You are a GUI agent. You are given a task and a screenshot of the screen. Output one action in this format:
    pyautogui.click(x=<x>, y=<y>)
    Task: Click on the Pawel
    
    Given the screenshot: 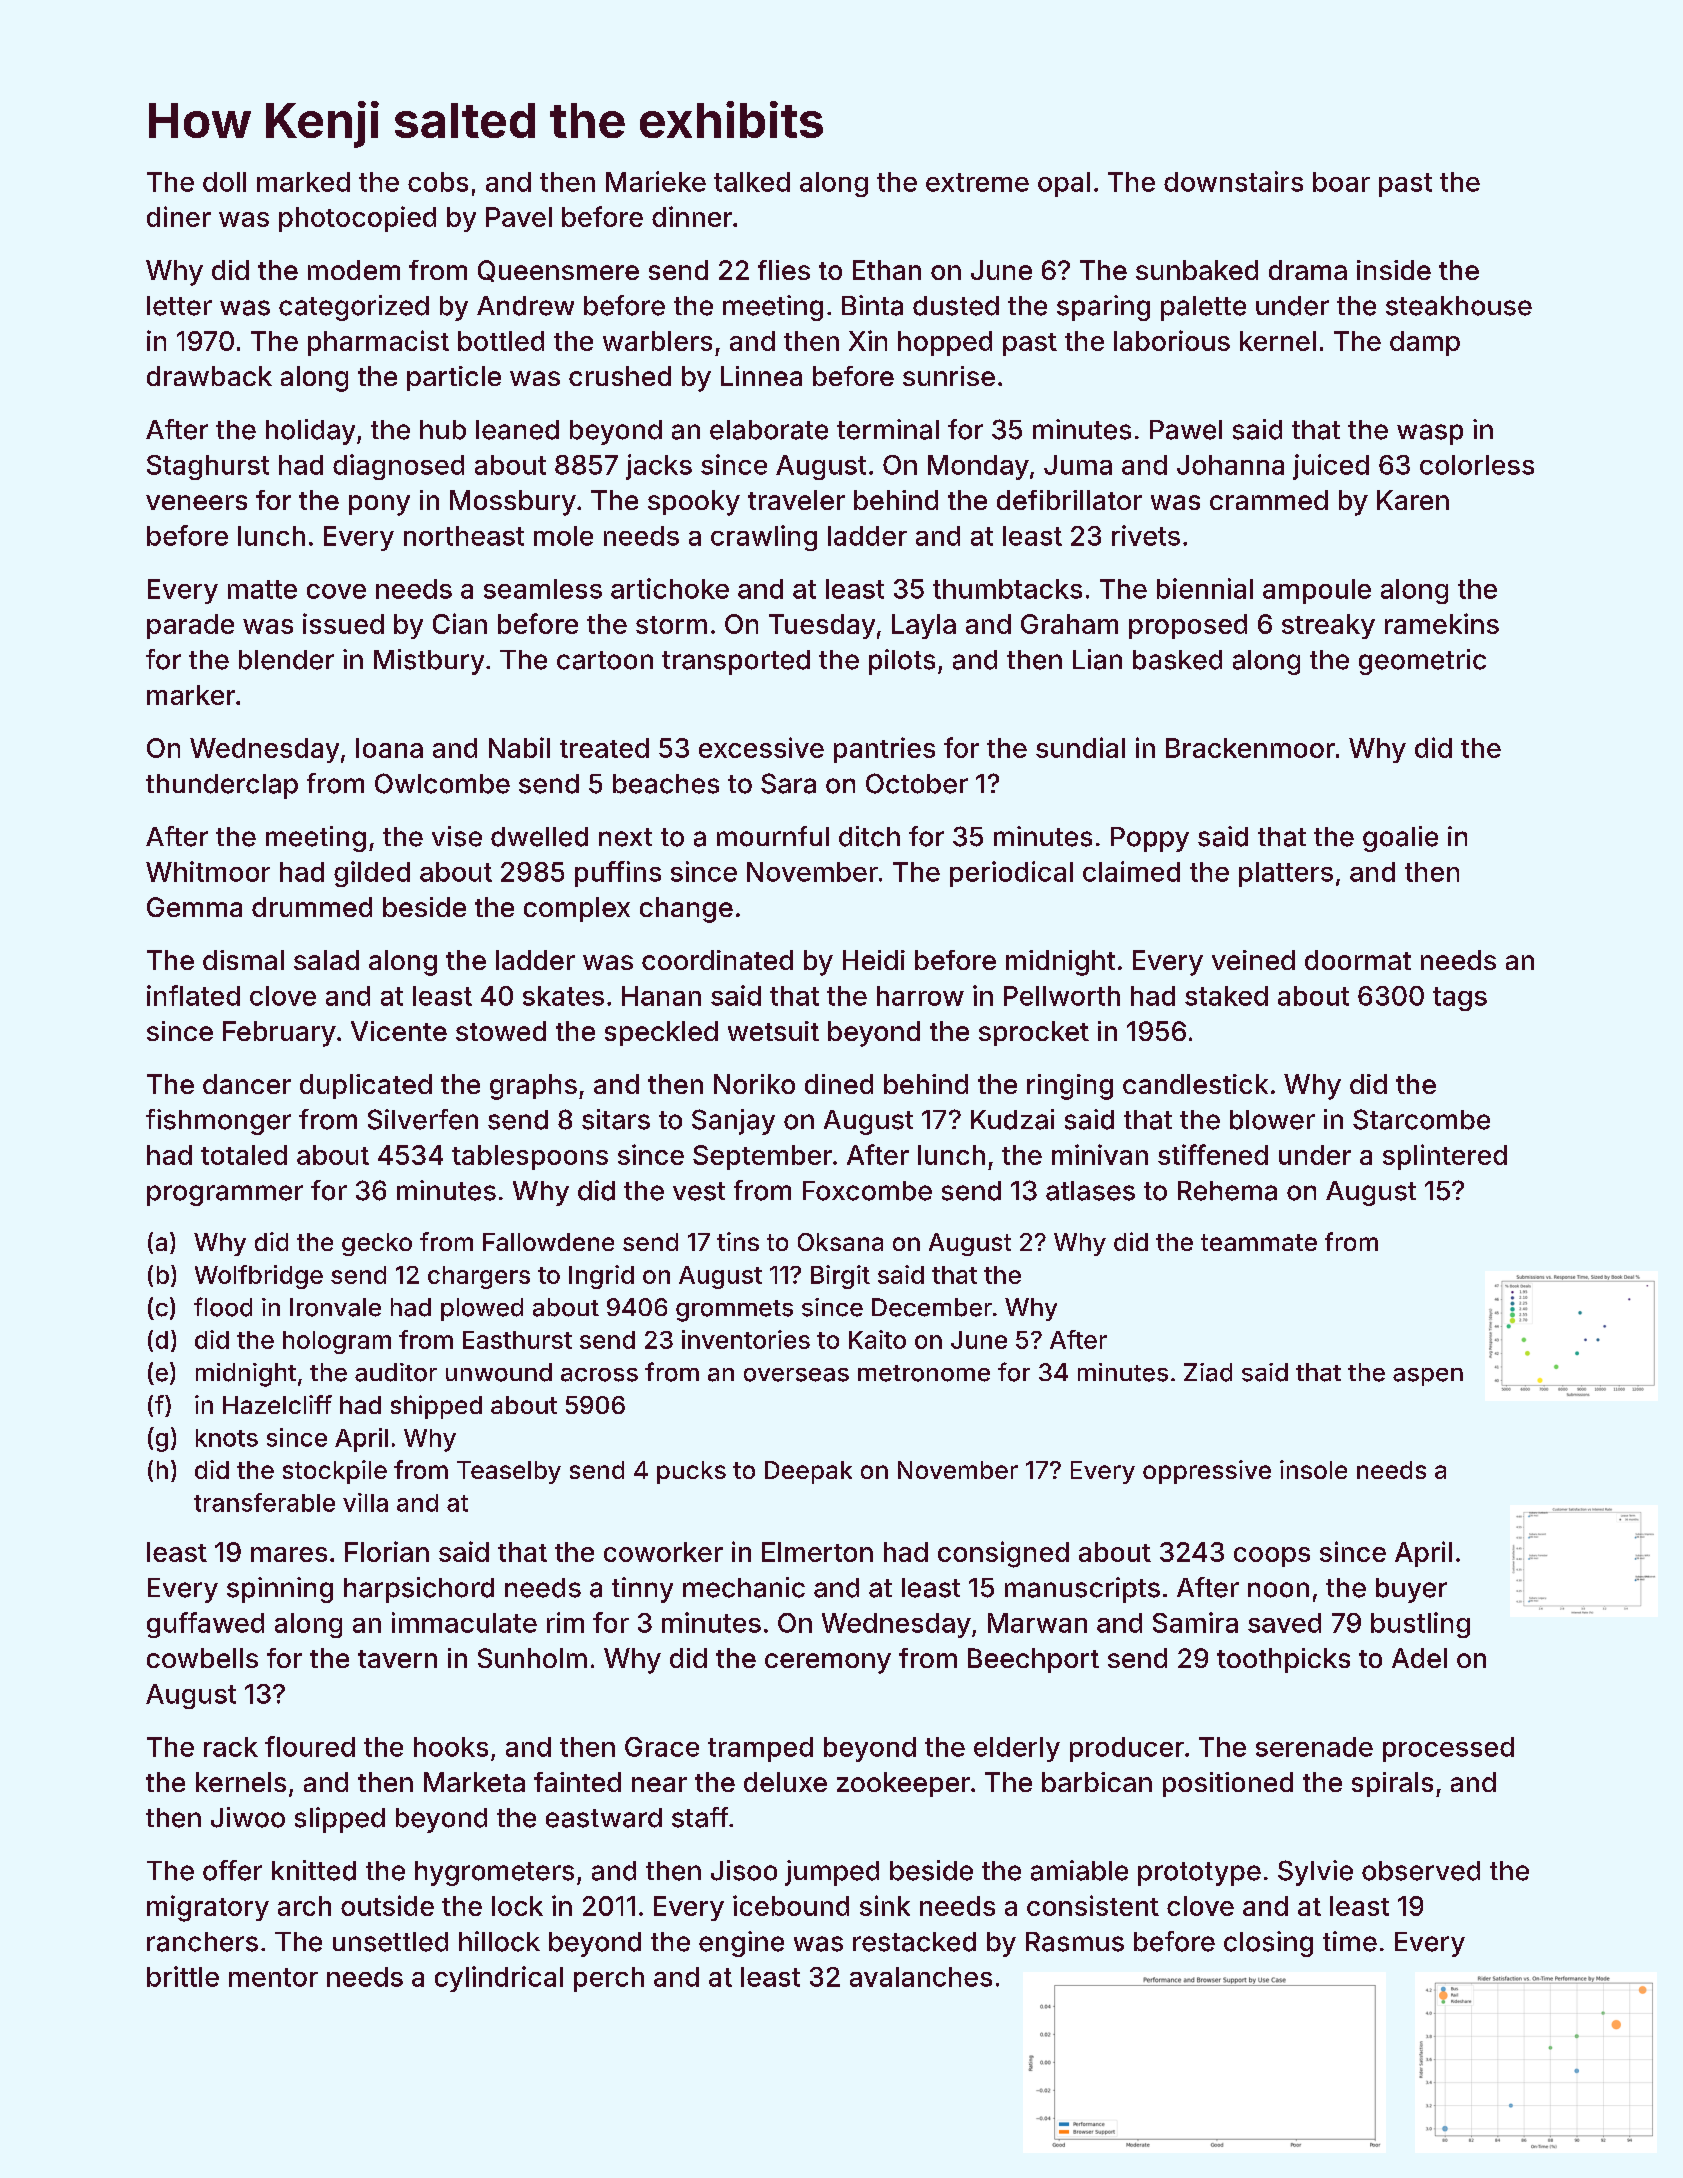 What is the action you would take?
    pyautogui.click(x=1186, y=430)
